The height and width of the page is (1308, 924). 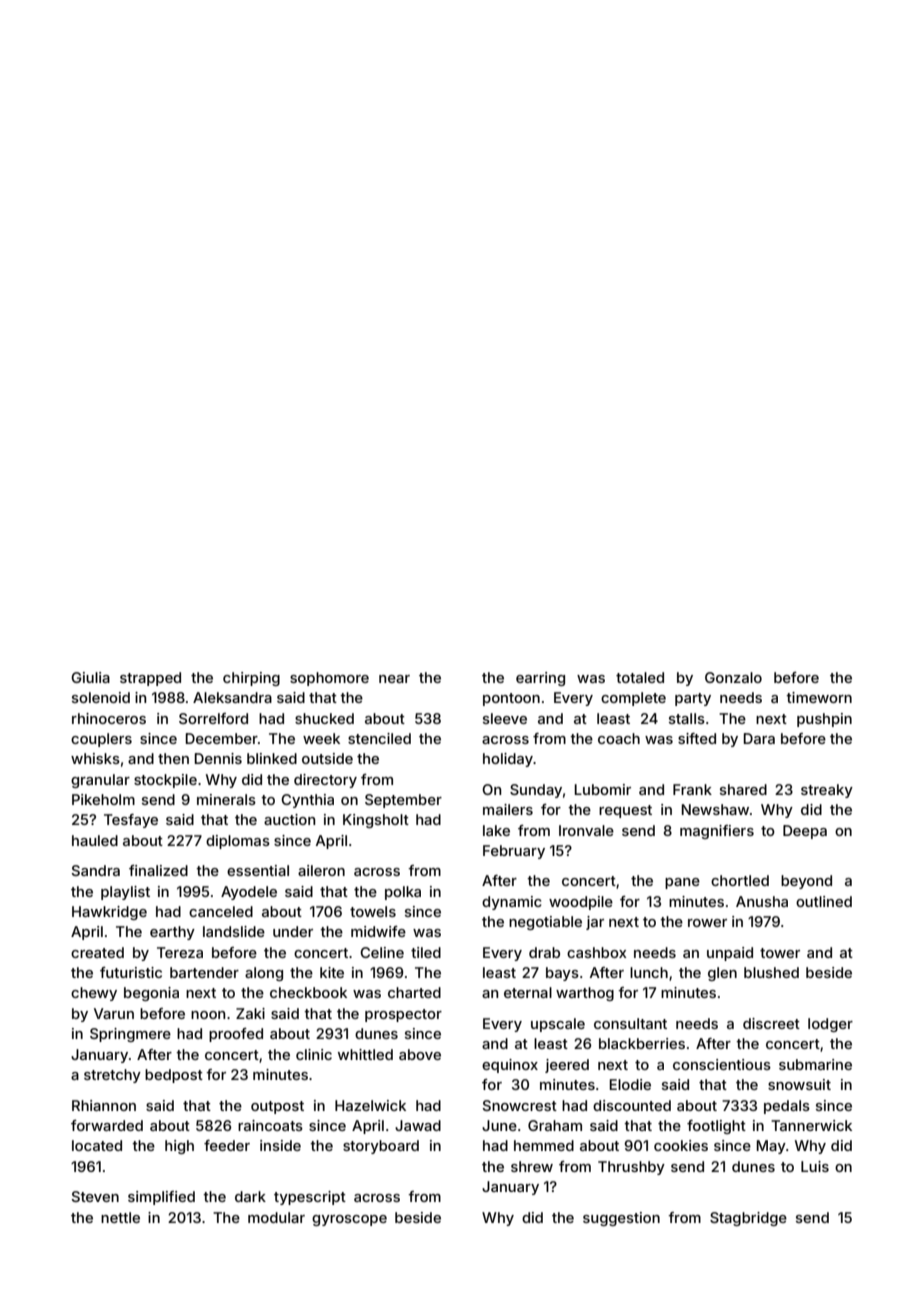 I want to click on pane, so click(x=682, y=883).
